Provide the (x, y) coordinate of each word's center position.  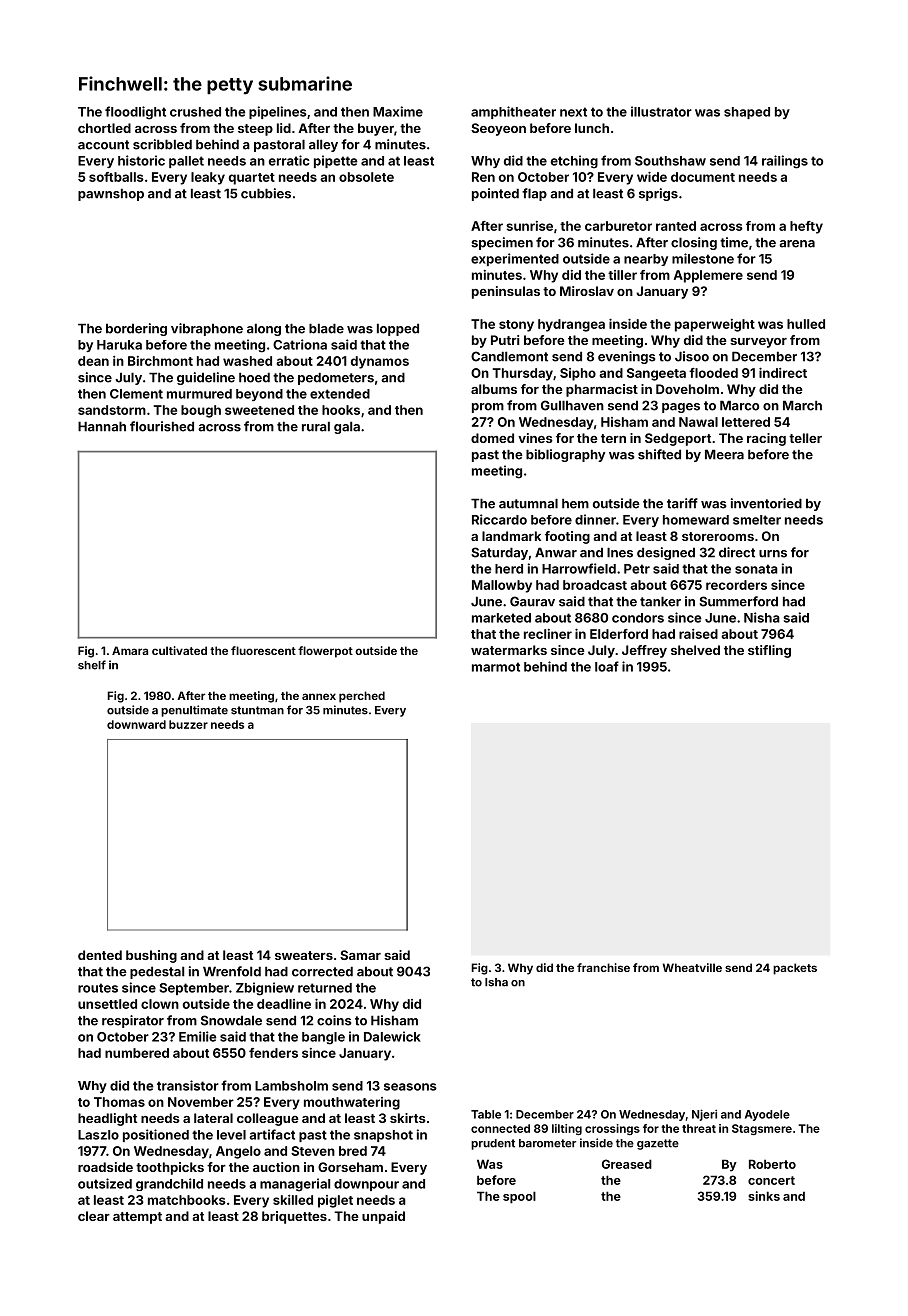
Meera (724, 454)
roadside (105, 1167)
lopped (398, 329)
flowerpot (325, 652)
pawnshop (111, 194)
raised (698, 634)
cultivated (179, 650)
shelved (695, 650)
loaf (607, 666)
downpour (366, 1185)
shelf (92, 665)
